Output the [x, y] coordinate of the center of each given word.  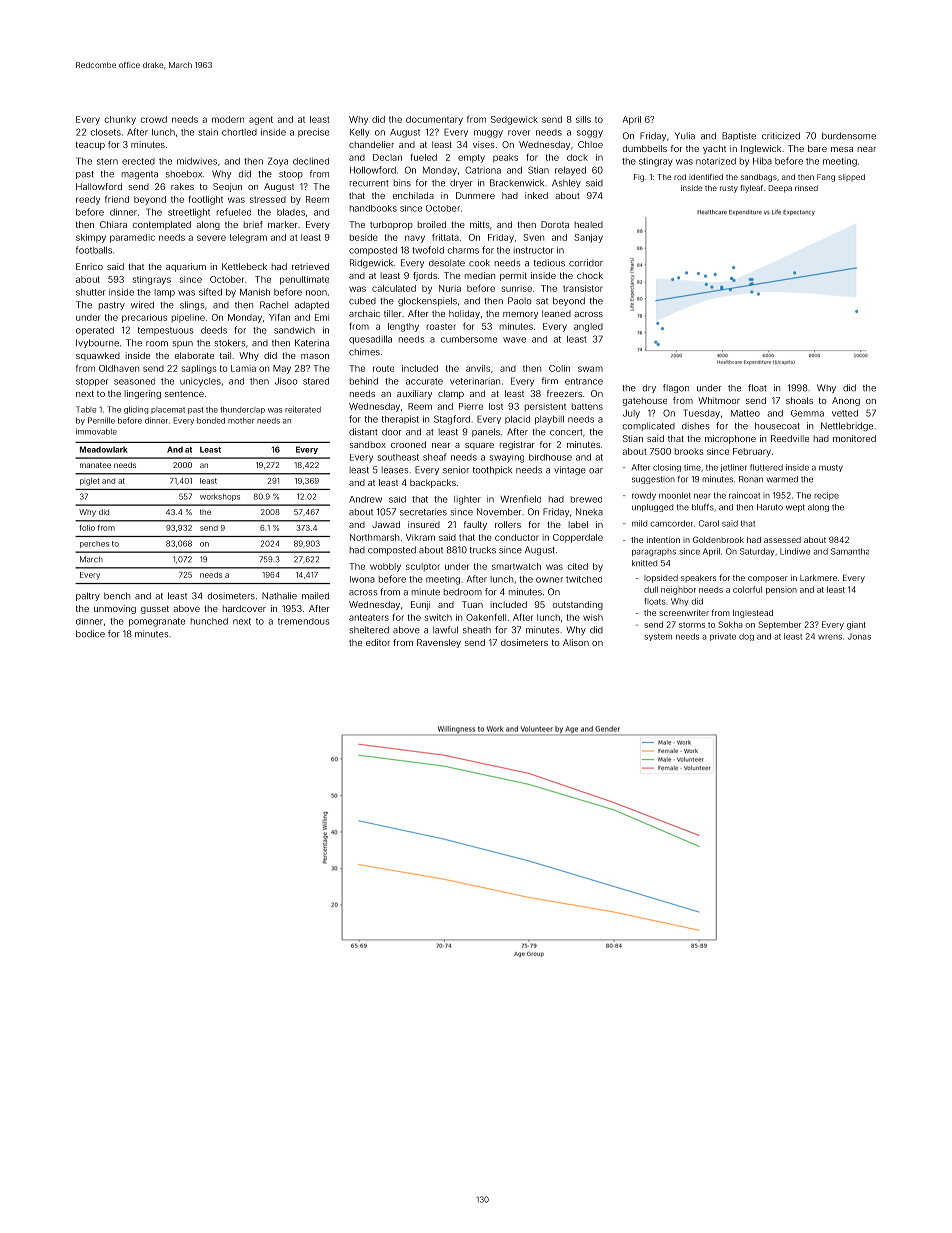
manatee [95, 465]
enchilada [413, 195]
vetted [845, 413]
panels [486, 432]
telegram [248, 238]
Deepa [780, 189]
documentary [434, 120]
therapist [400, 419]
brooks [689, 451]
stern [107, 161]
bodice [90, 634]
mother [241, 421]
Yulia [685, 136]
